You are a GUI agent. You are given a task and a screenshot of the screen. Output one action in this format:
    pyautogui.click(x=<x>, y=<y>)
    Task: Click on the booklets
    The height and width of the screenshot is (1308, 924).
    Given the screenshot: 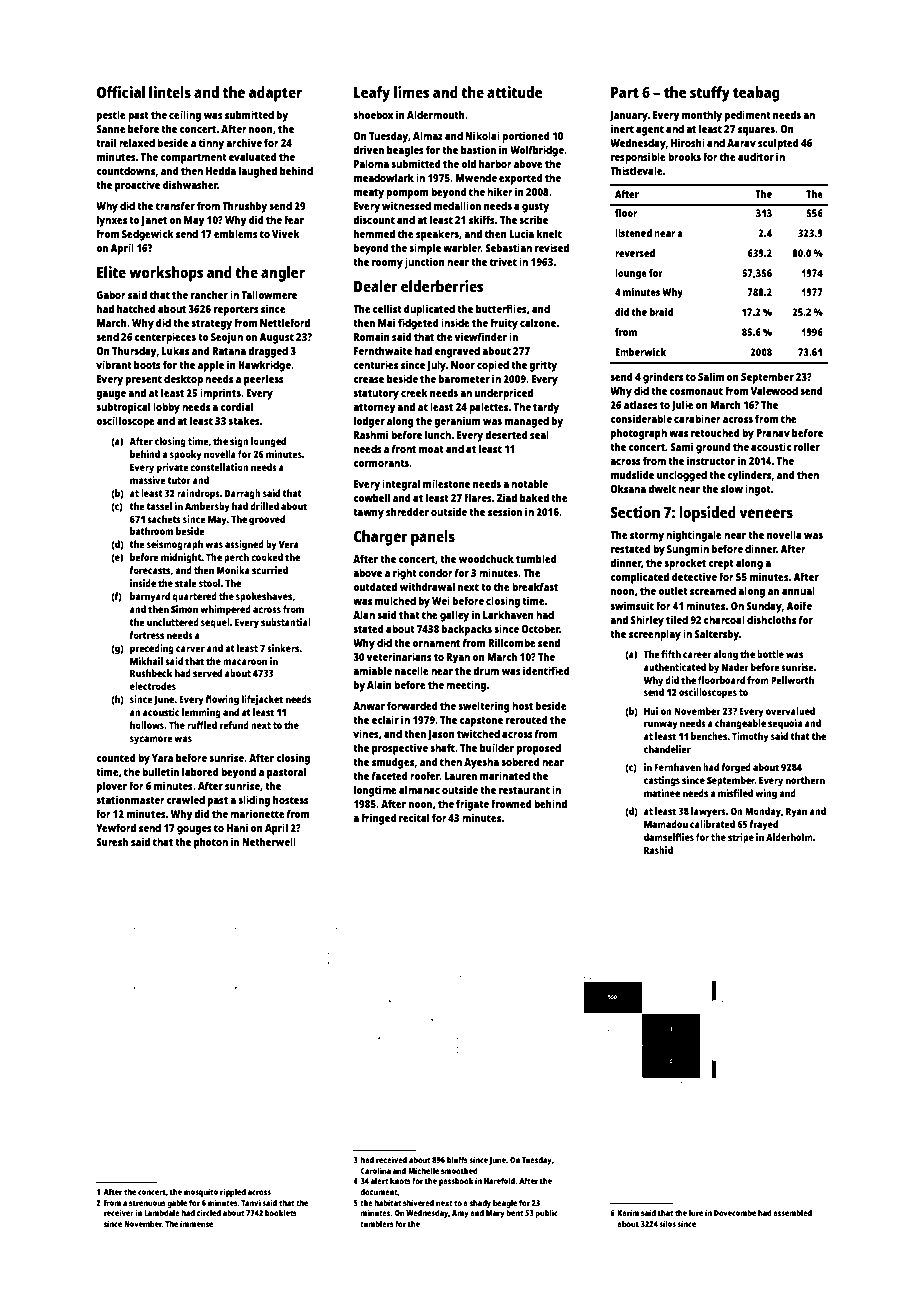 What is the action you would take?
    pyautogui.click(x=281, y=1212)
